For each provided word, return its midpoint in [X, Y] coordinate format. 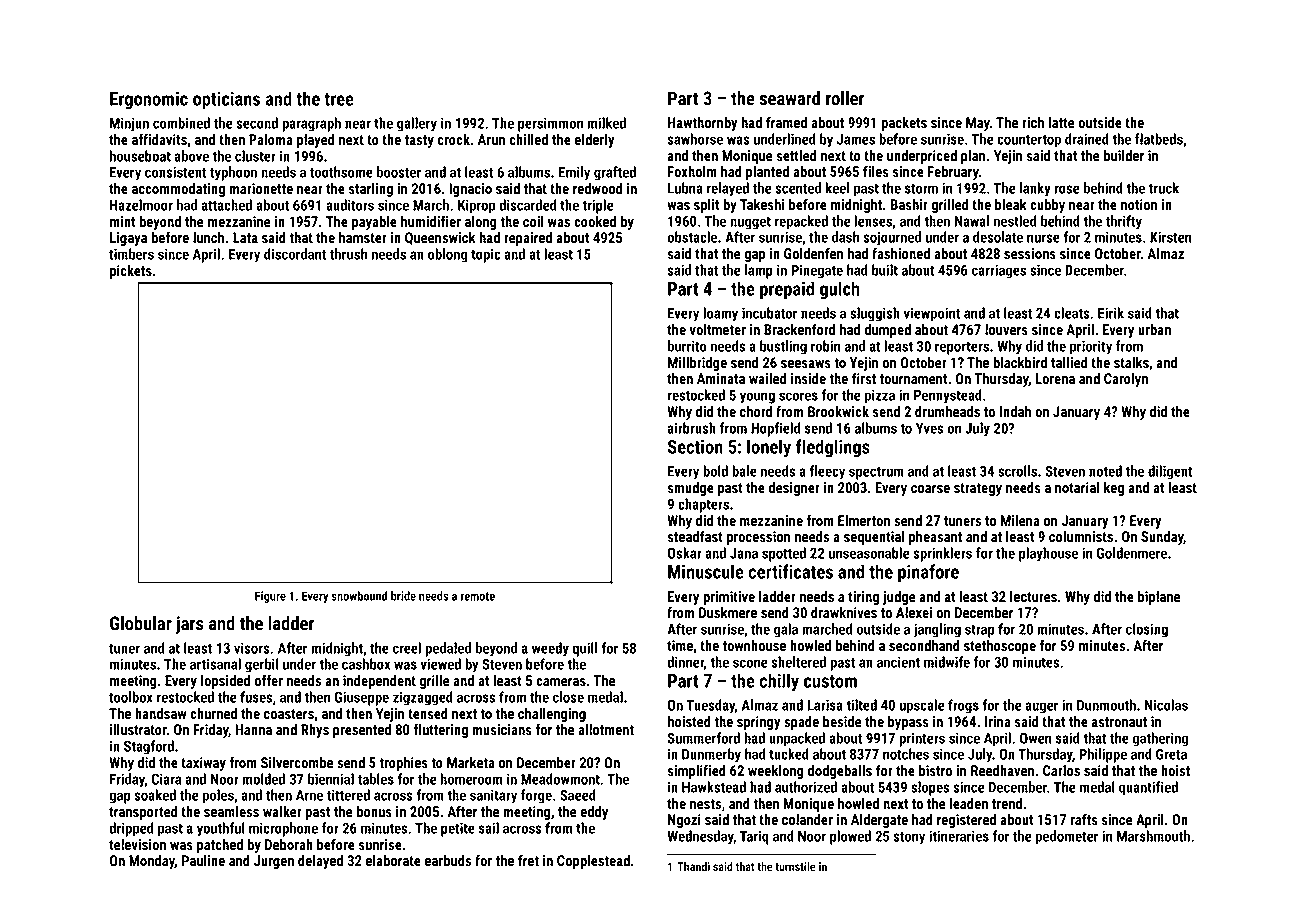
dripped [131, 829]
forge [536, 796]
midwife [947, 662]
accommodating [178, 190]
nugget [750, 223]
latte [1062, 122]
